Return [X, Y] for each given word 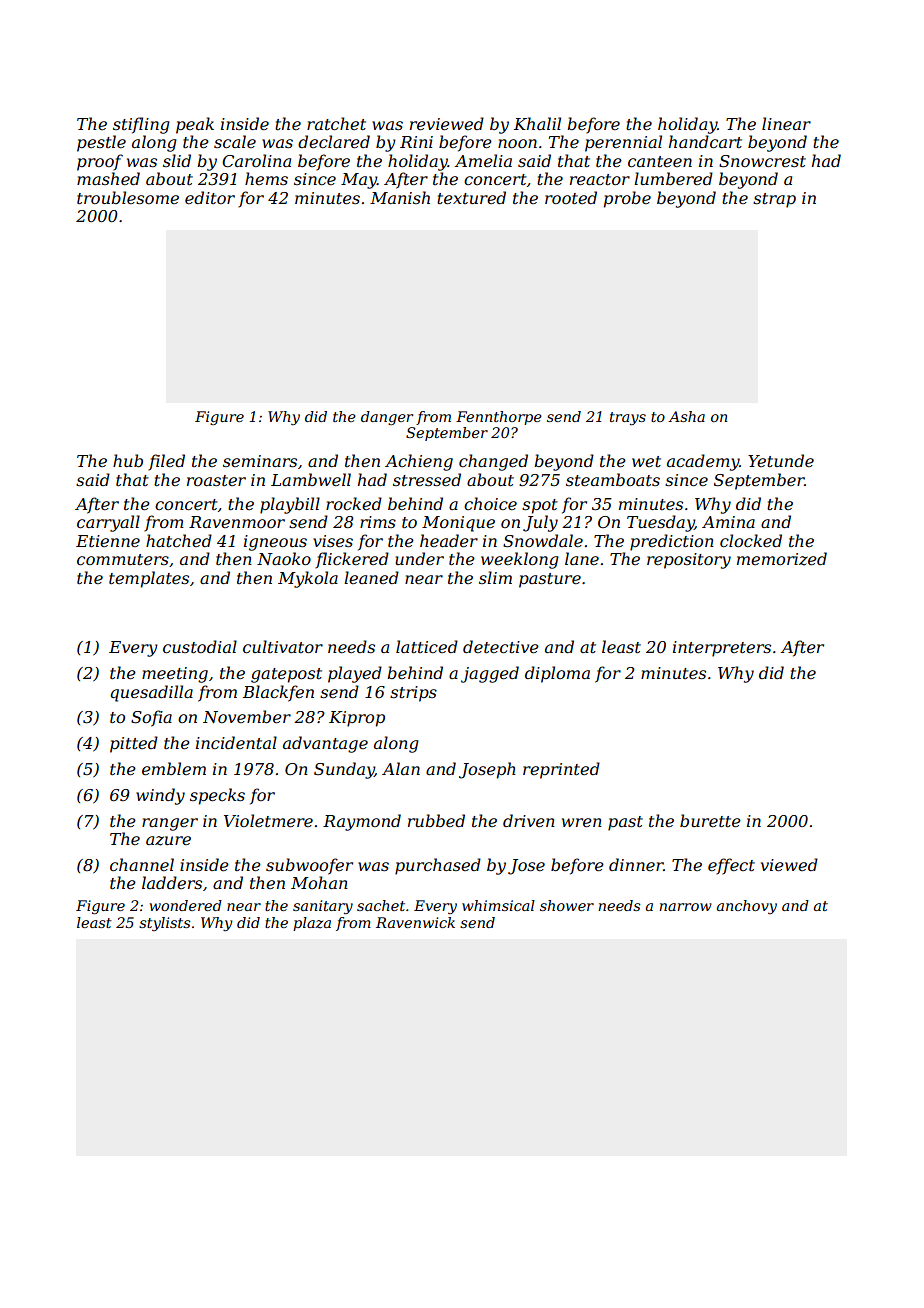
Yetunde [781, 460]
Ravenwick [415, 922]
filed [166, 462]
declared [334, 141]
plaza [312, 924]
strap [774, 200]
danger [387, 418]
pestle [101, 143]
